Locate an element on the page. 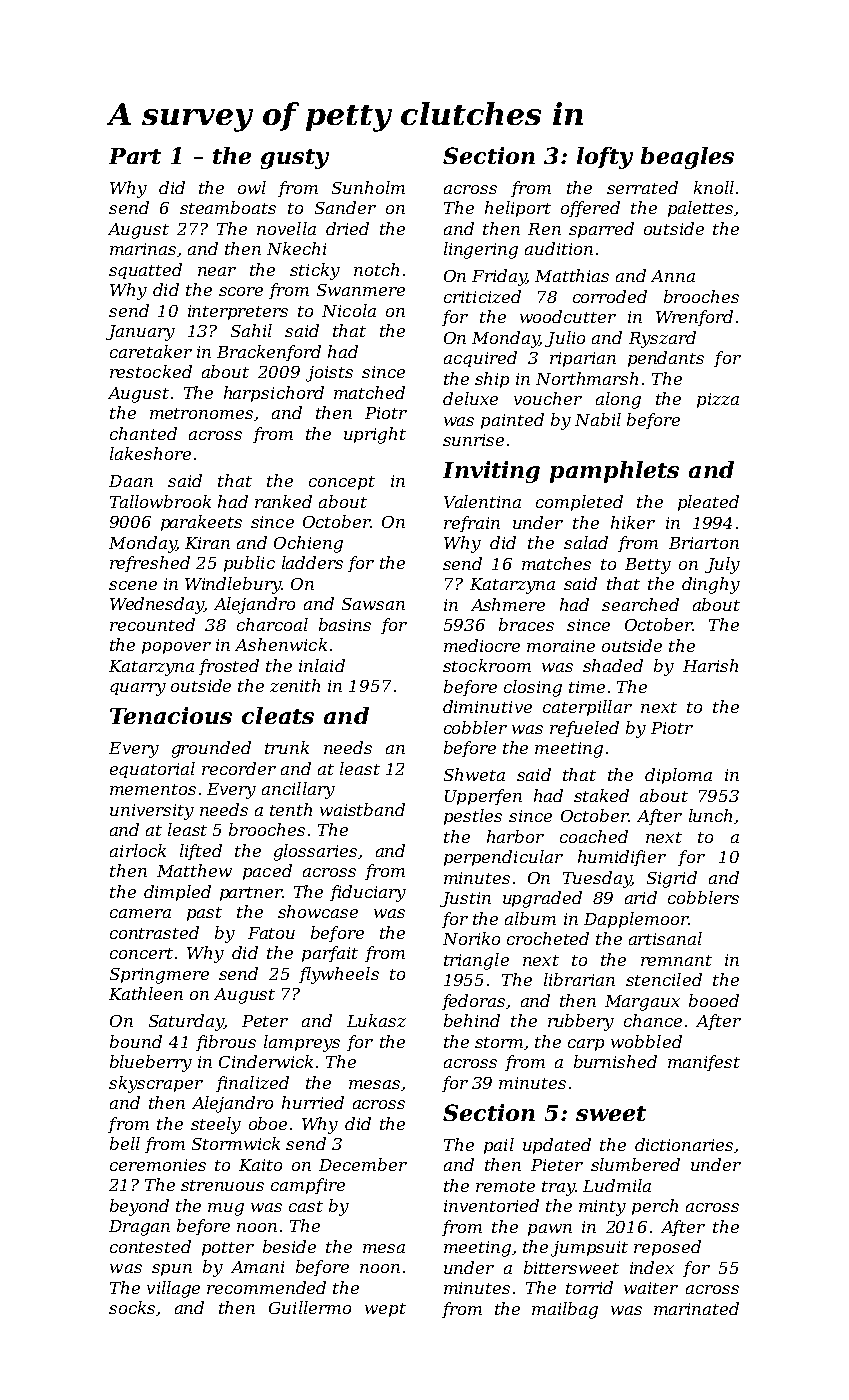 This page has width=849, height=1400. concept is located at coordinates (342, 483).
